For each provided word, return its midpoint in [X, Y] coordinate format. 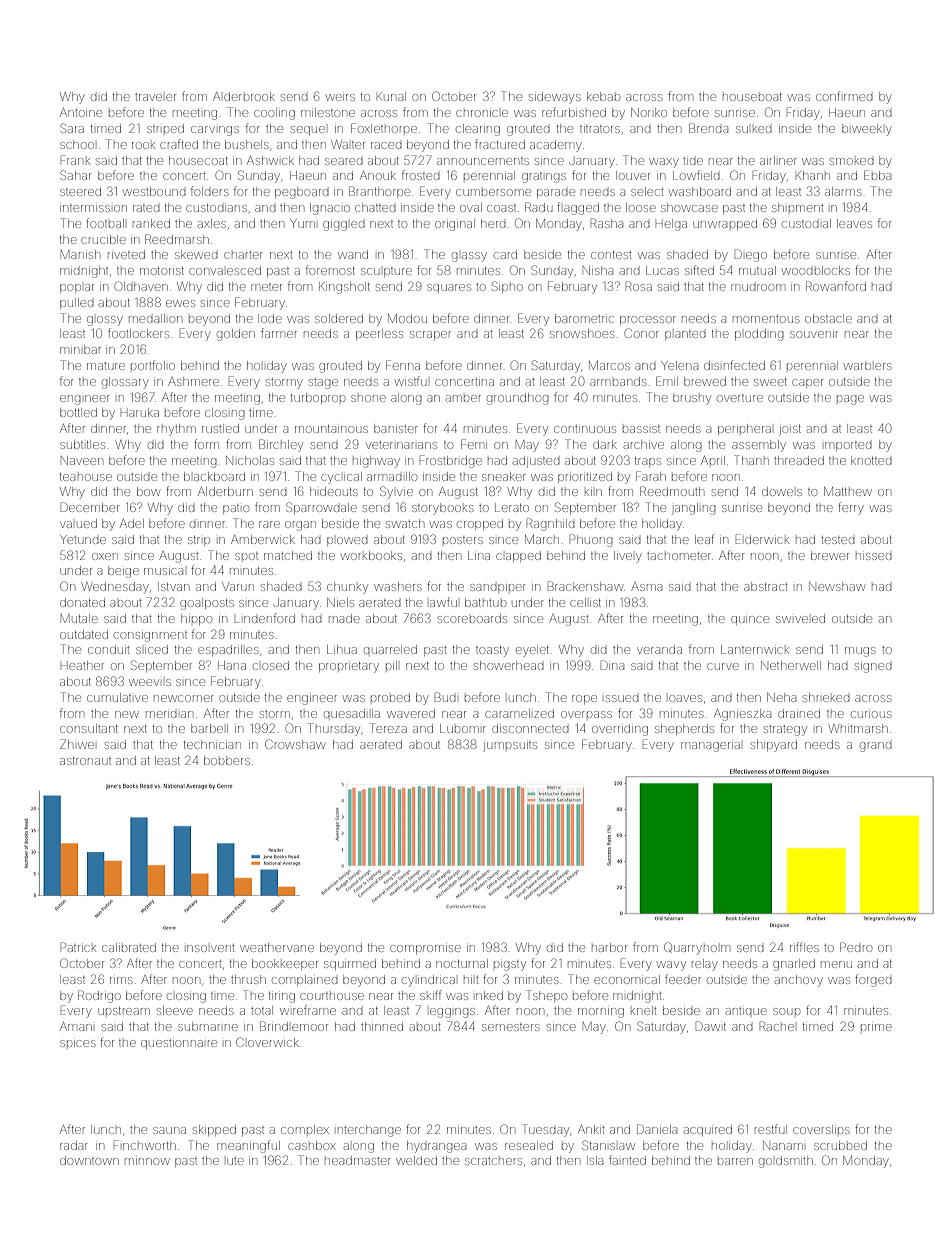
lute [235, 1161]
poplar [77, 288]
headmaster [358, 1160]
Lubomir [463, 728]
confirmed [844, 96]
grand [875, 747]
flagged [578, 208]
